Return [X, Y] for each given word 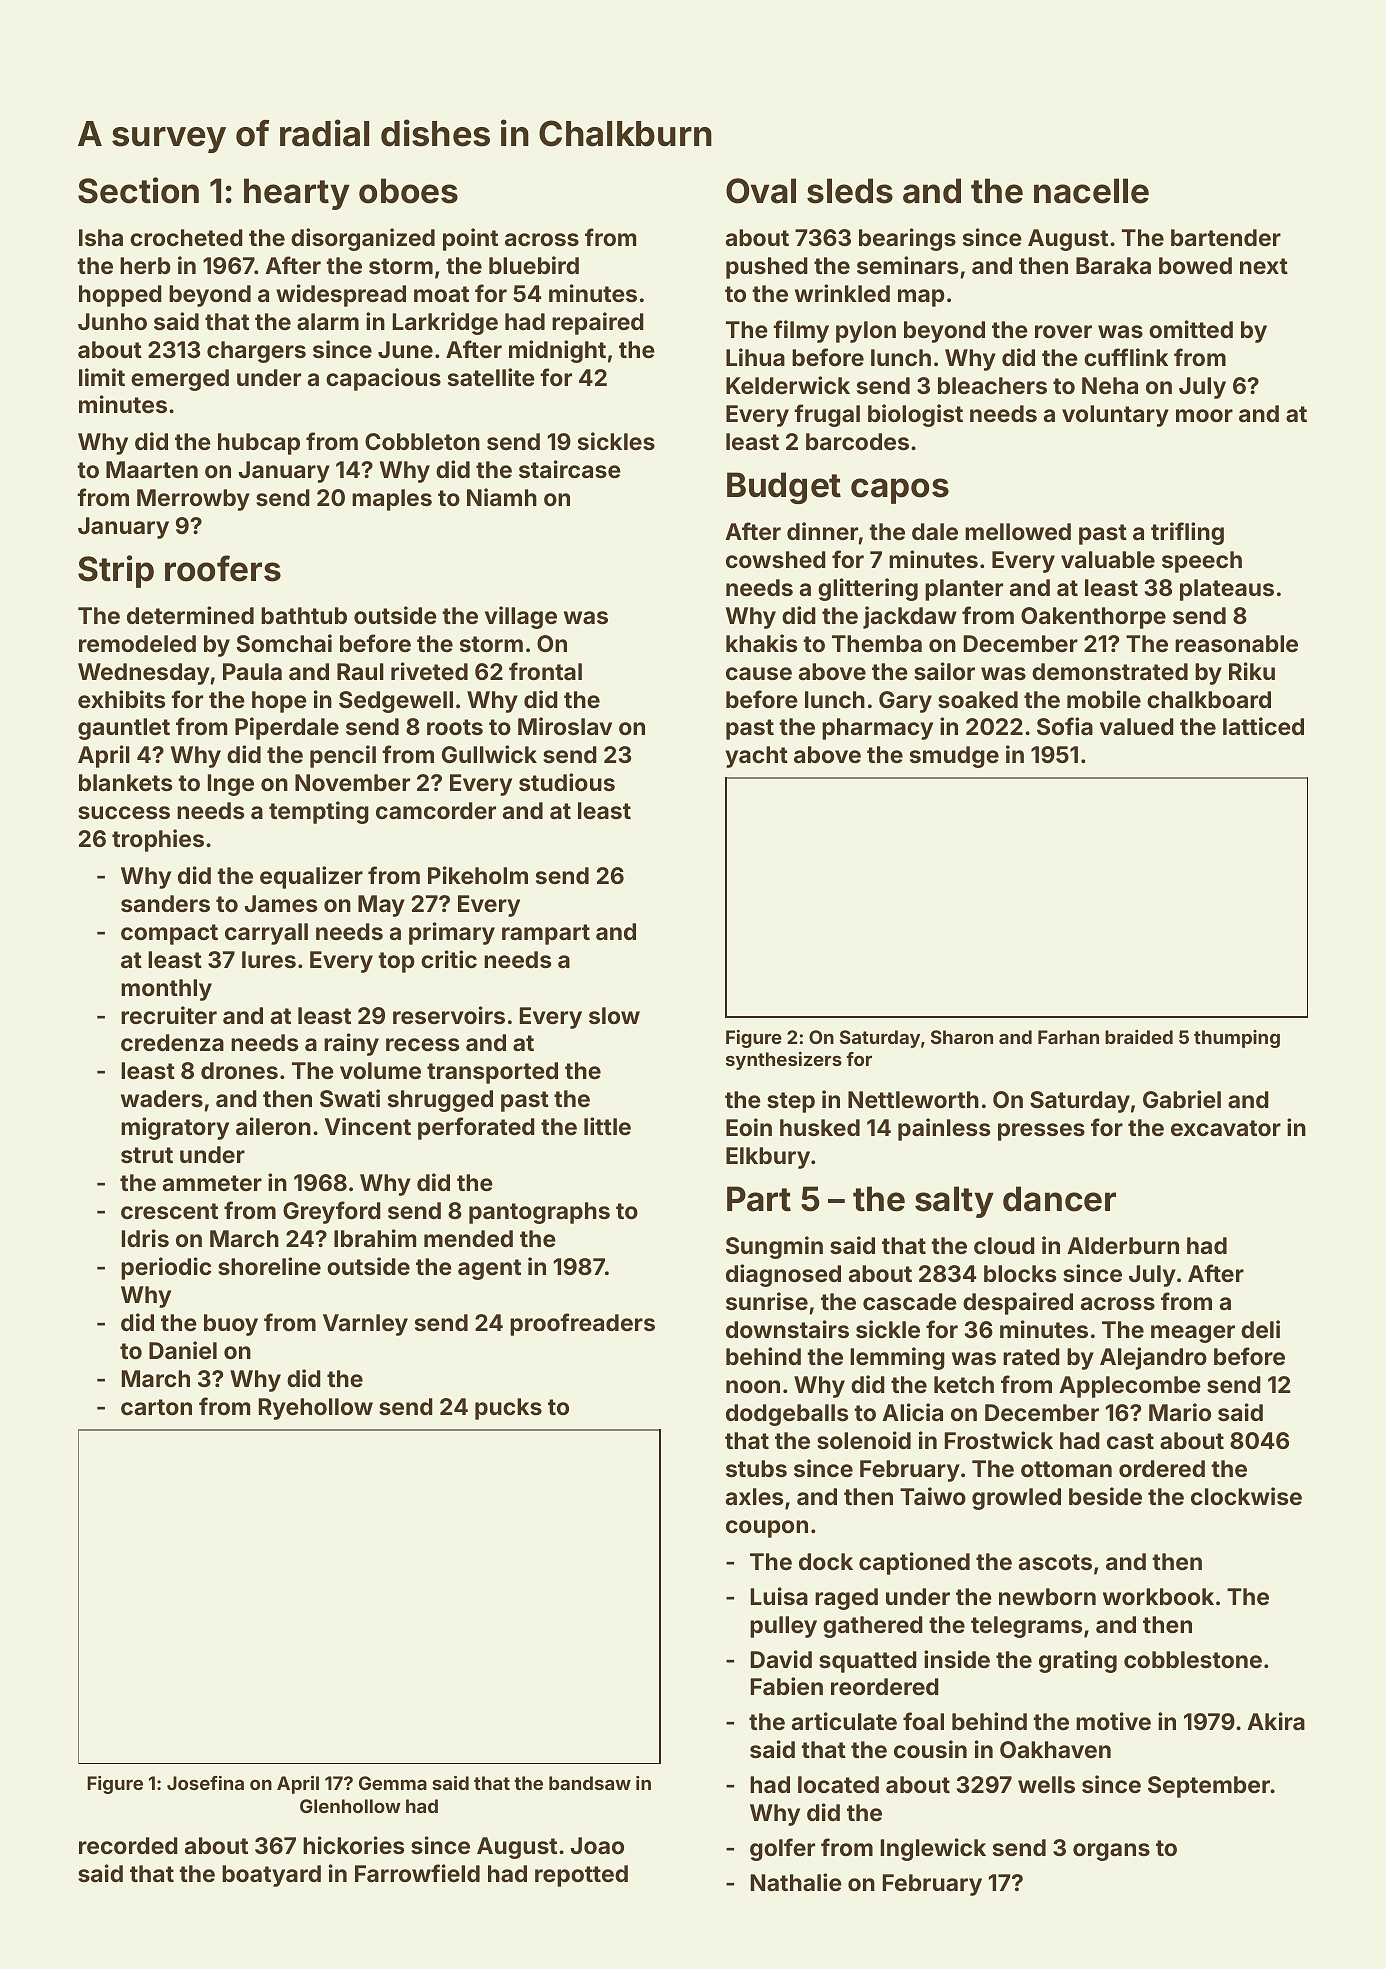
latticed [1263, 726]
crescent [169, 1211]
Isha [101, 237]
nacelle [1091, 191]
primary [452, 933]
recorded [128, 1845]
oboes [408, 191]
